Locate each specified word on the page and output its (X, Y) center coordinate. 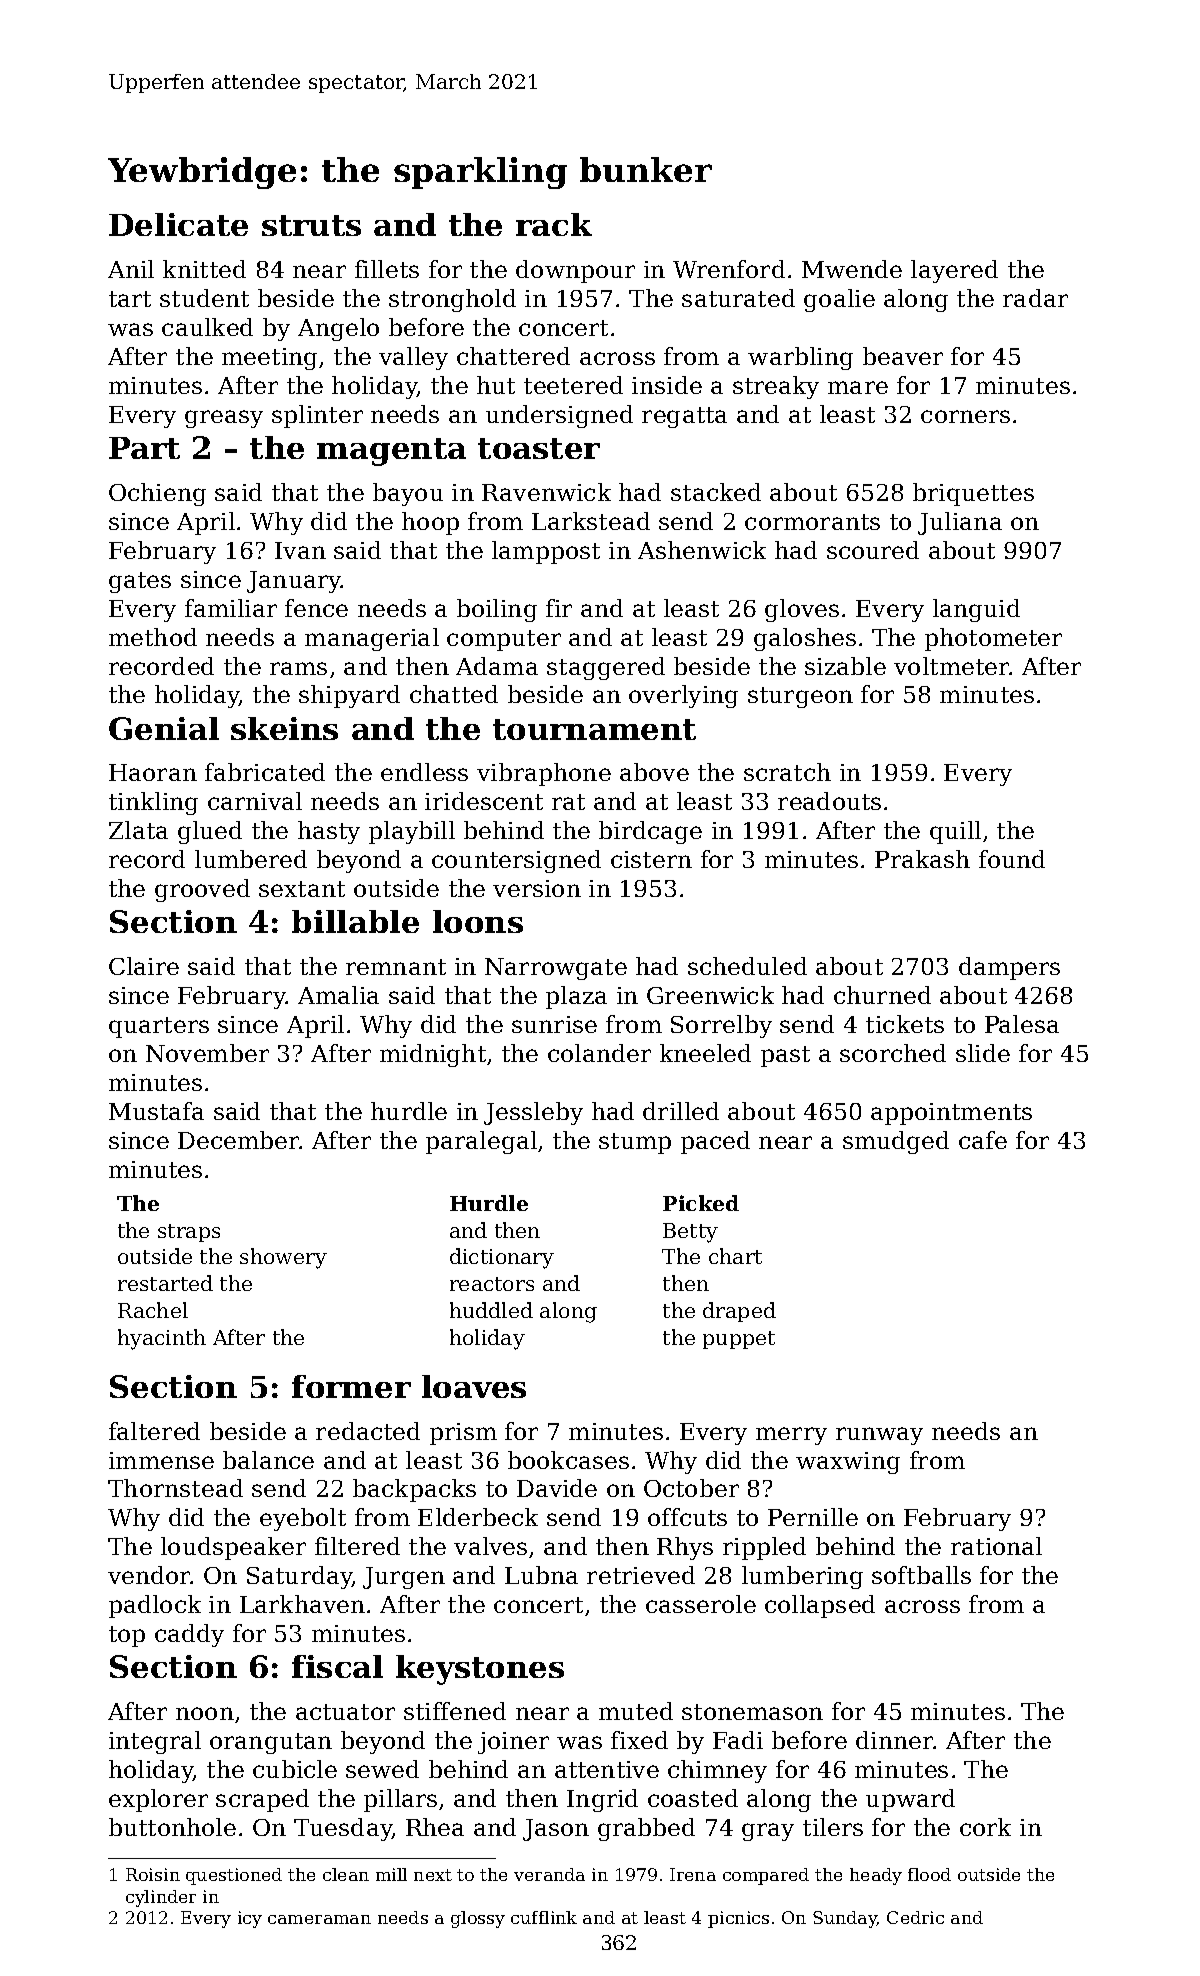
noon (205, 1713)
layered (954, 271)
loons (478, 921)
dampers (1009, 968)
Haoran (153, 772)
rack (554, 224)
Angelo (338, 329)
